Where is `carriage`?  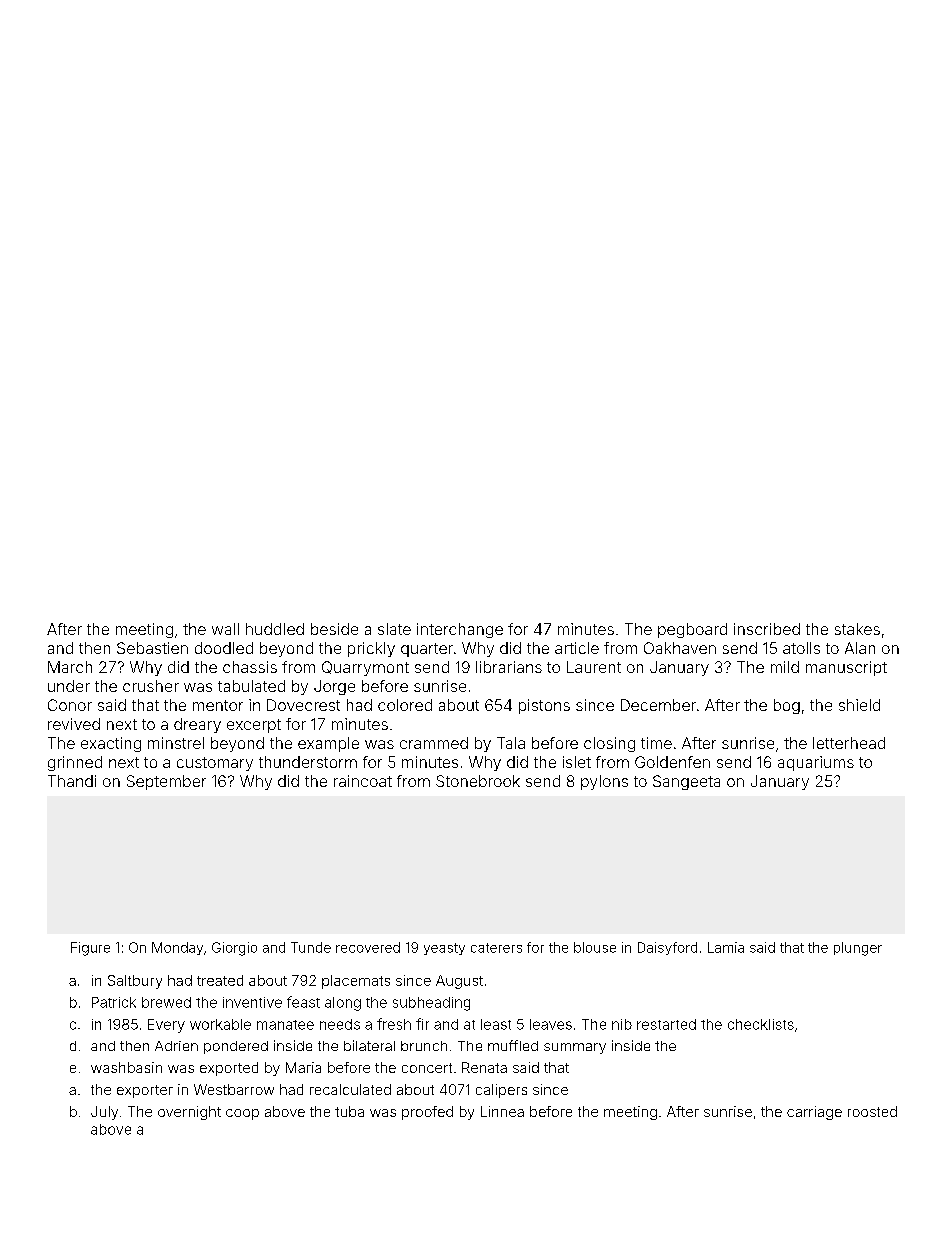 carriage is located at coordinates (814, 1113).
